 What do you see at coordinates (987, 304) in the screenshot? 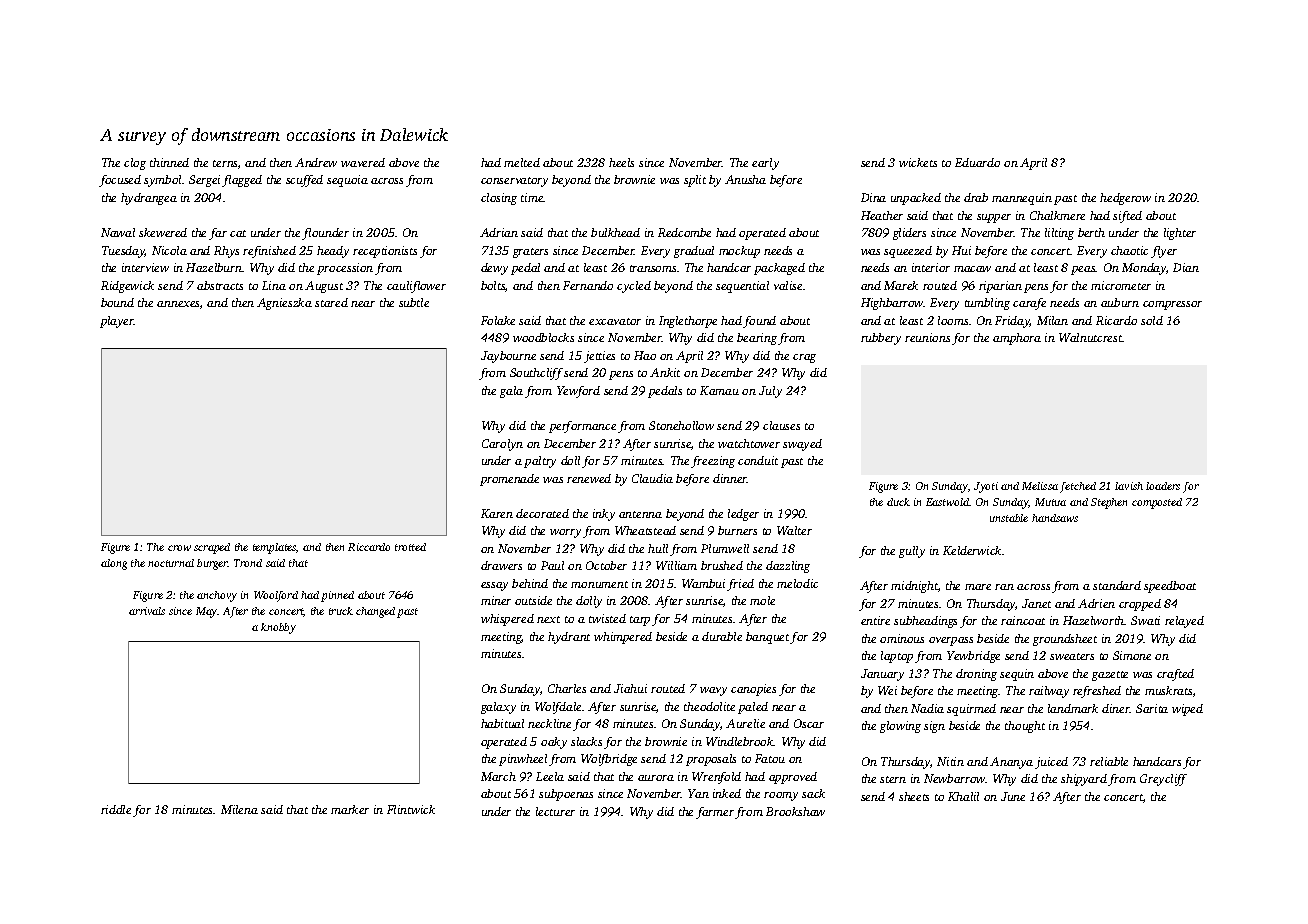
I see `tumbling` at bounding box center [987, 304].
